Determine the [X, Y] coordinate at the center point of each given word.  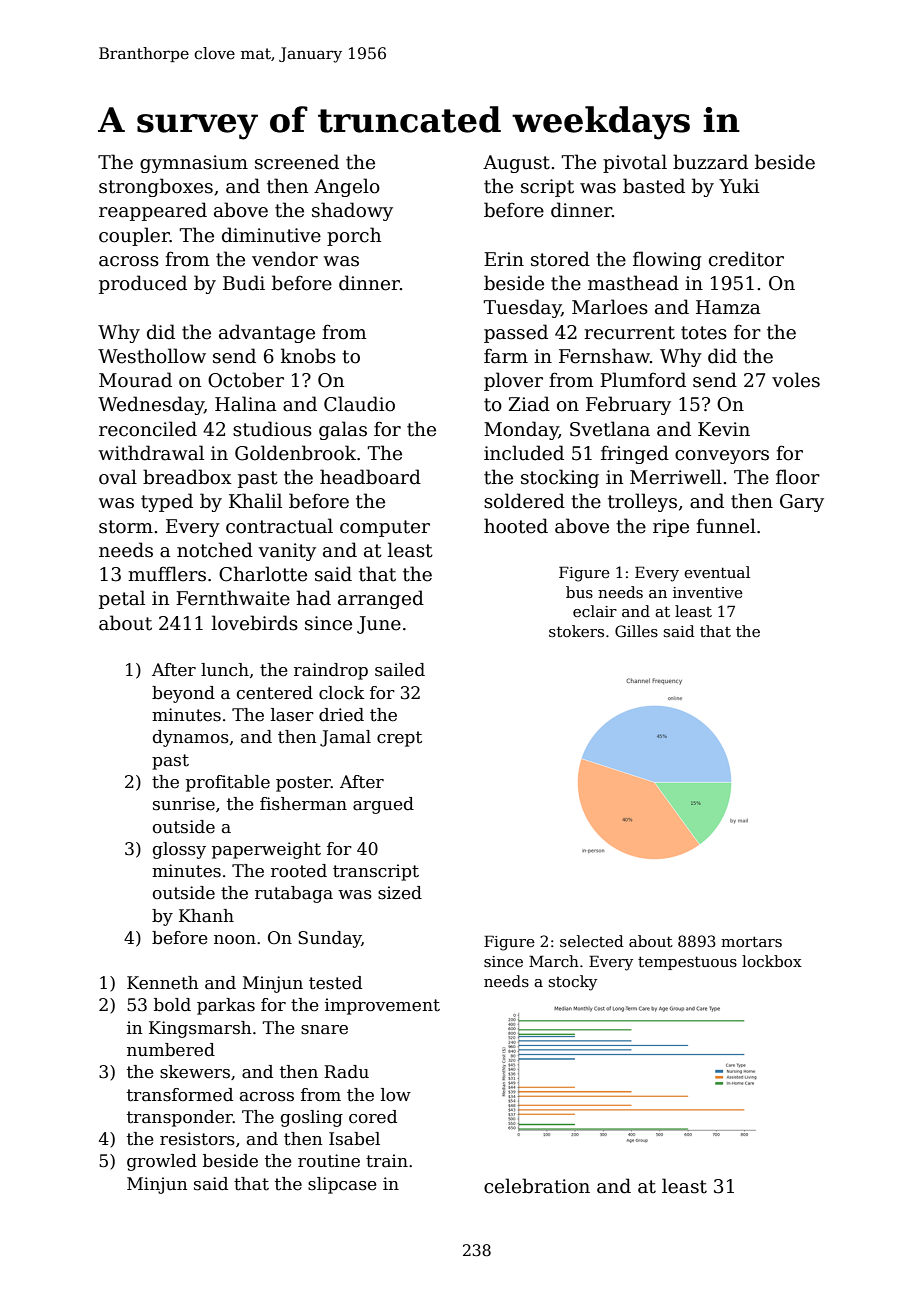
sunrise [184, 804]
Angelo [347, 187]
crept [399, 739]
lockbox [772, 961]
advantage [267, 333]
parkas [226, 1006]
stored [560, 259]
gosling [312, 1118]
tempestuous [687, 963]
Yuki [739, 186]
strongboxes [156, 187]
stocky [573, 983]
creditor [746, 259]
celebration [537, 1186]
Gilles [636, 631]
